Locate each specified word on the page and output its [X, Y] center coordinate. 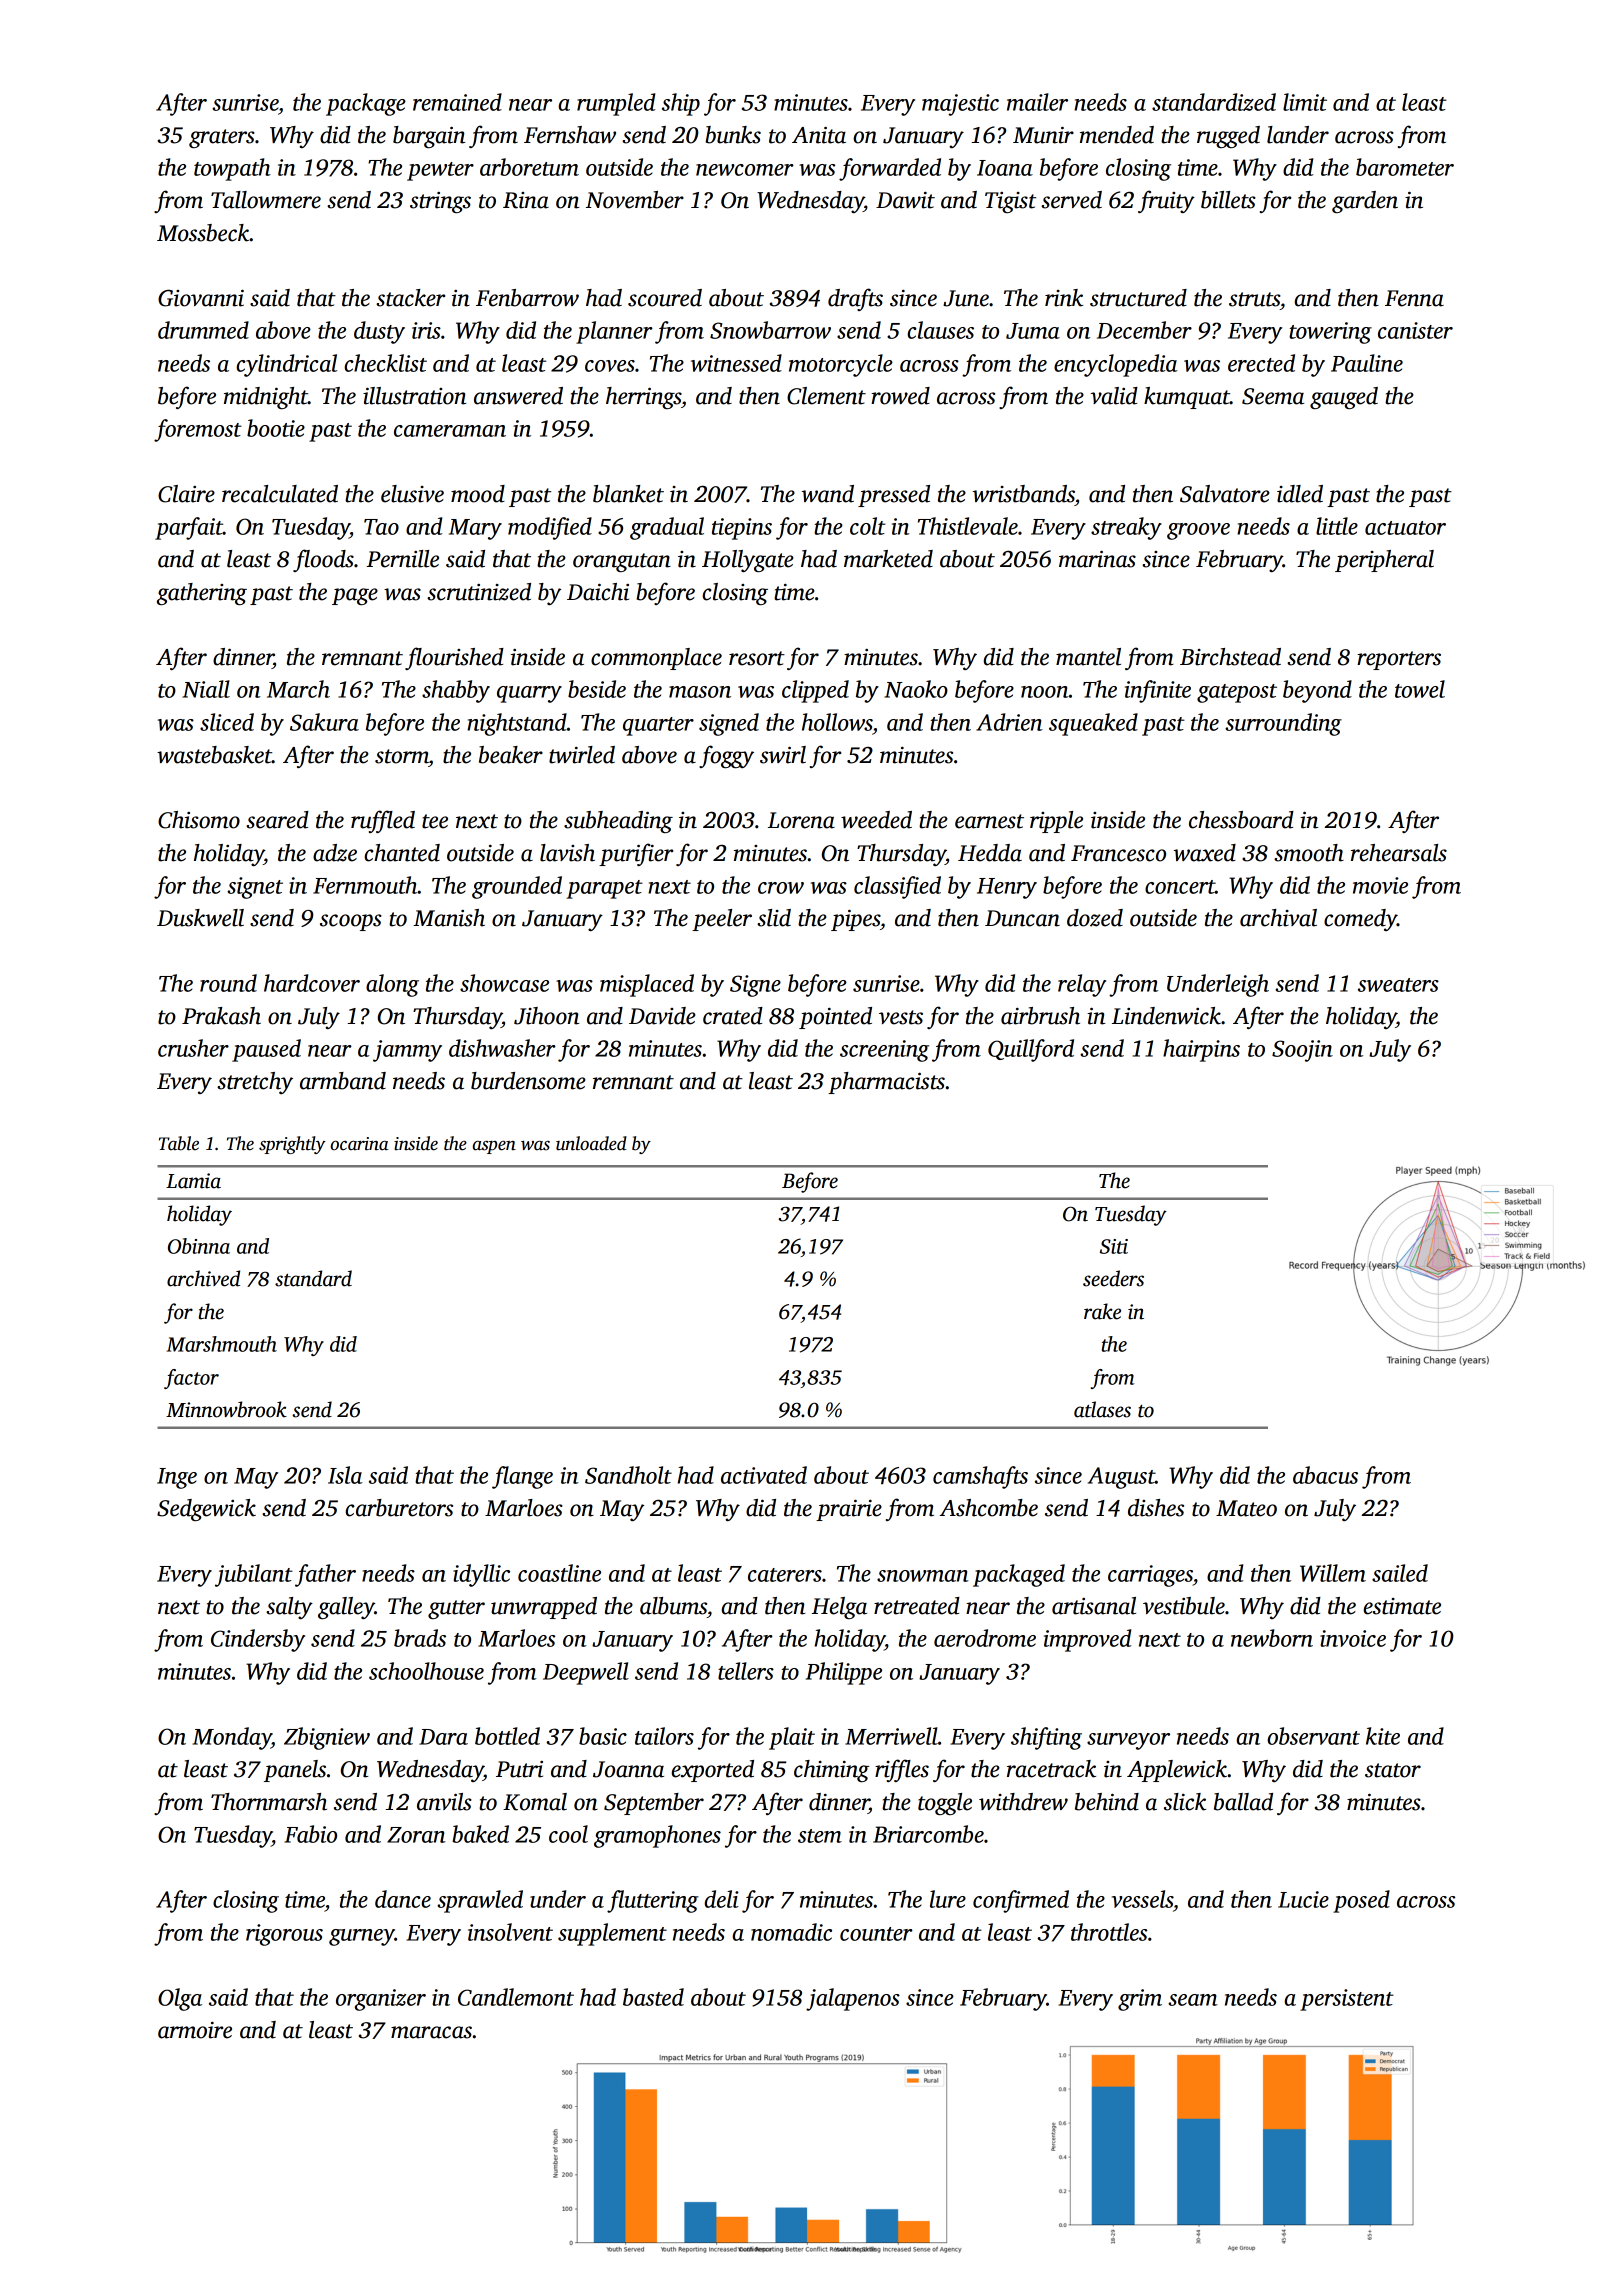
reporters [1399, 660]
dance [403, 1899]
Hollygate [748, 561]
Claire [186, 494]
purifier [636, 854]
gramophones [657, 1836]
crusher [193, 1048]
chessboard [1241, 820]
